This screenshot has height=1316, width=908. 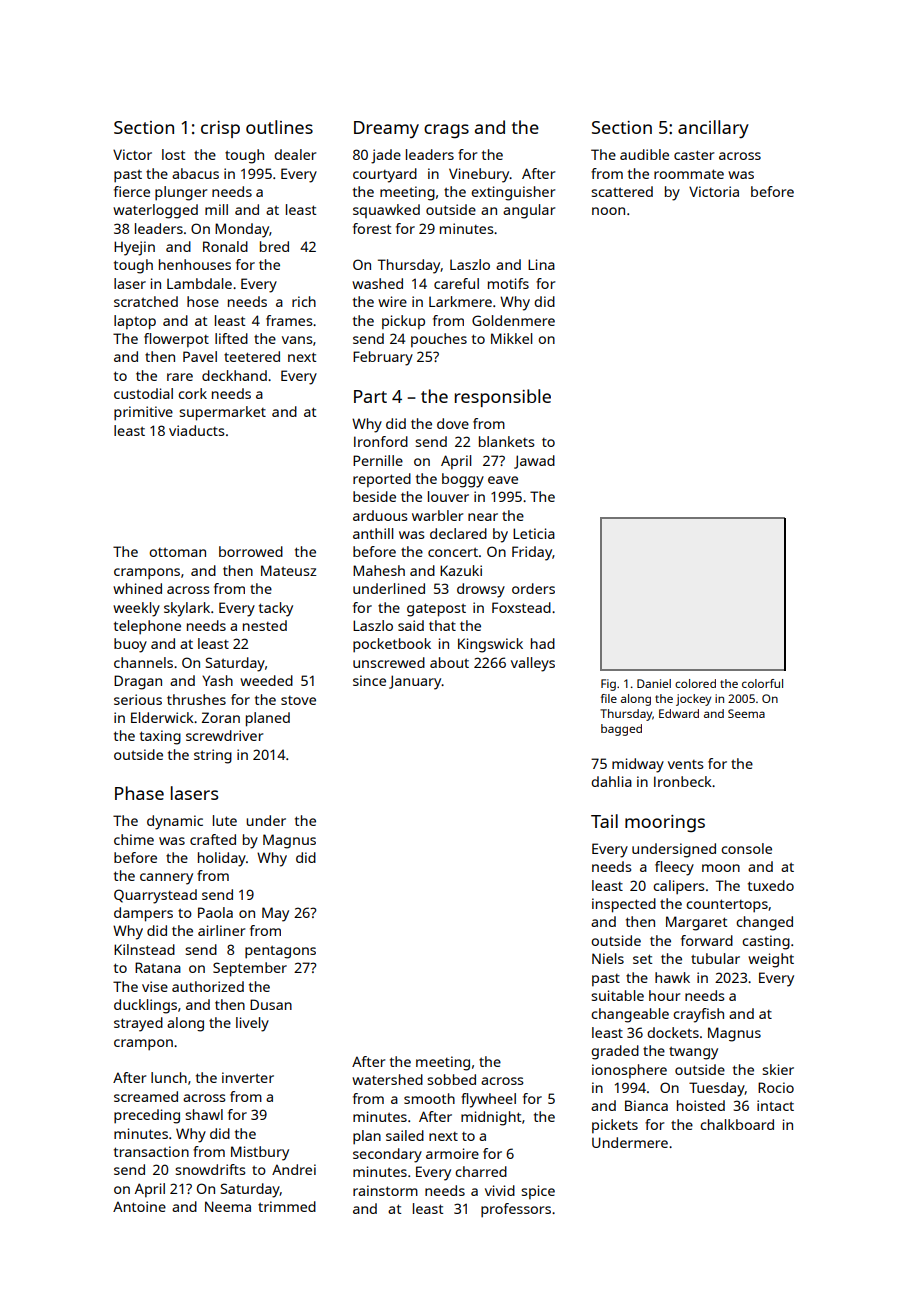 What do you see at coordinates (385, 1190) in the screenshot?
I see `rainstorm` at bounding box center [385, 1190].
